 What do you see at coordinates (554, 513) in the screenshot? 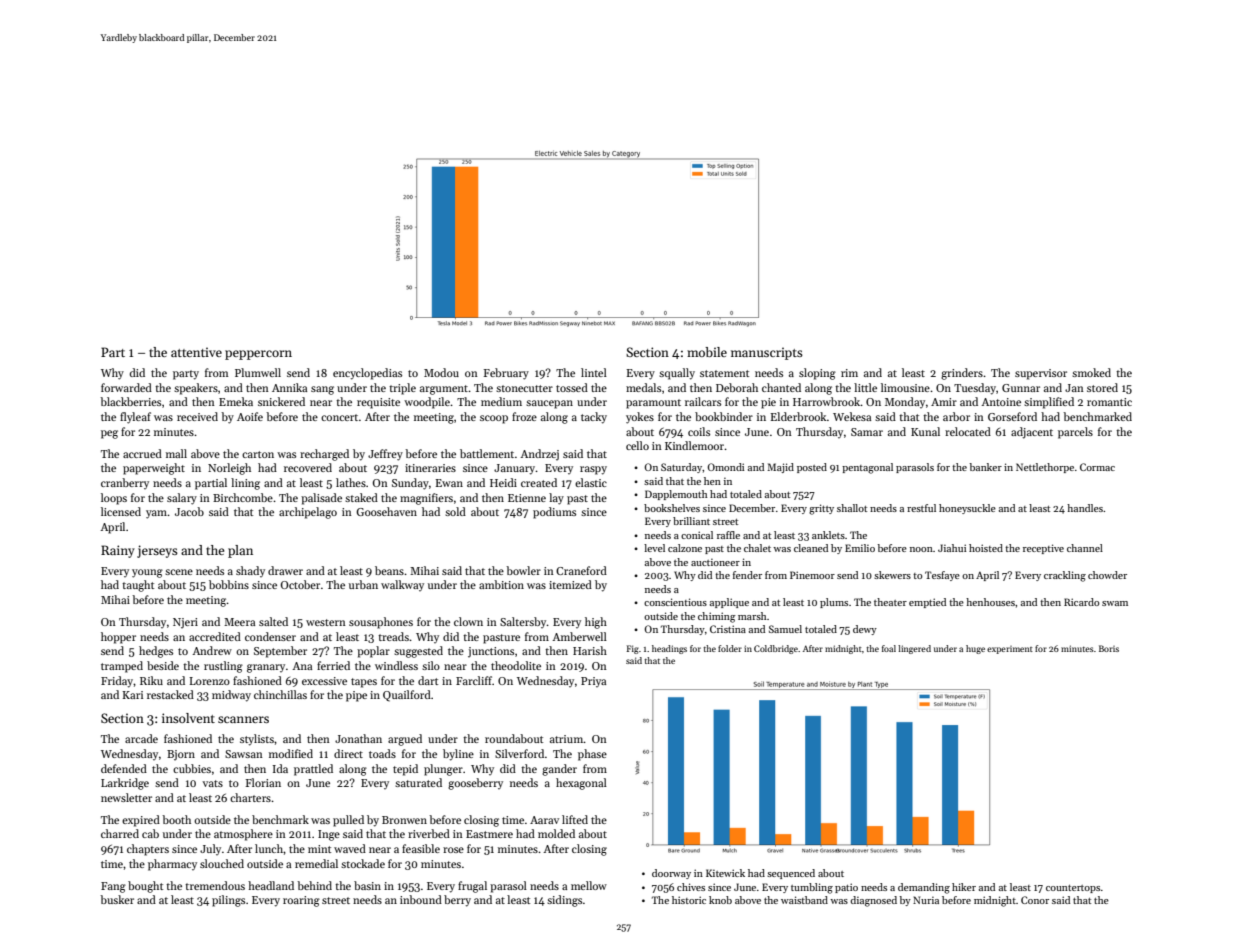
I see `podiums` at bounding box center [554, 513].
